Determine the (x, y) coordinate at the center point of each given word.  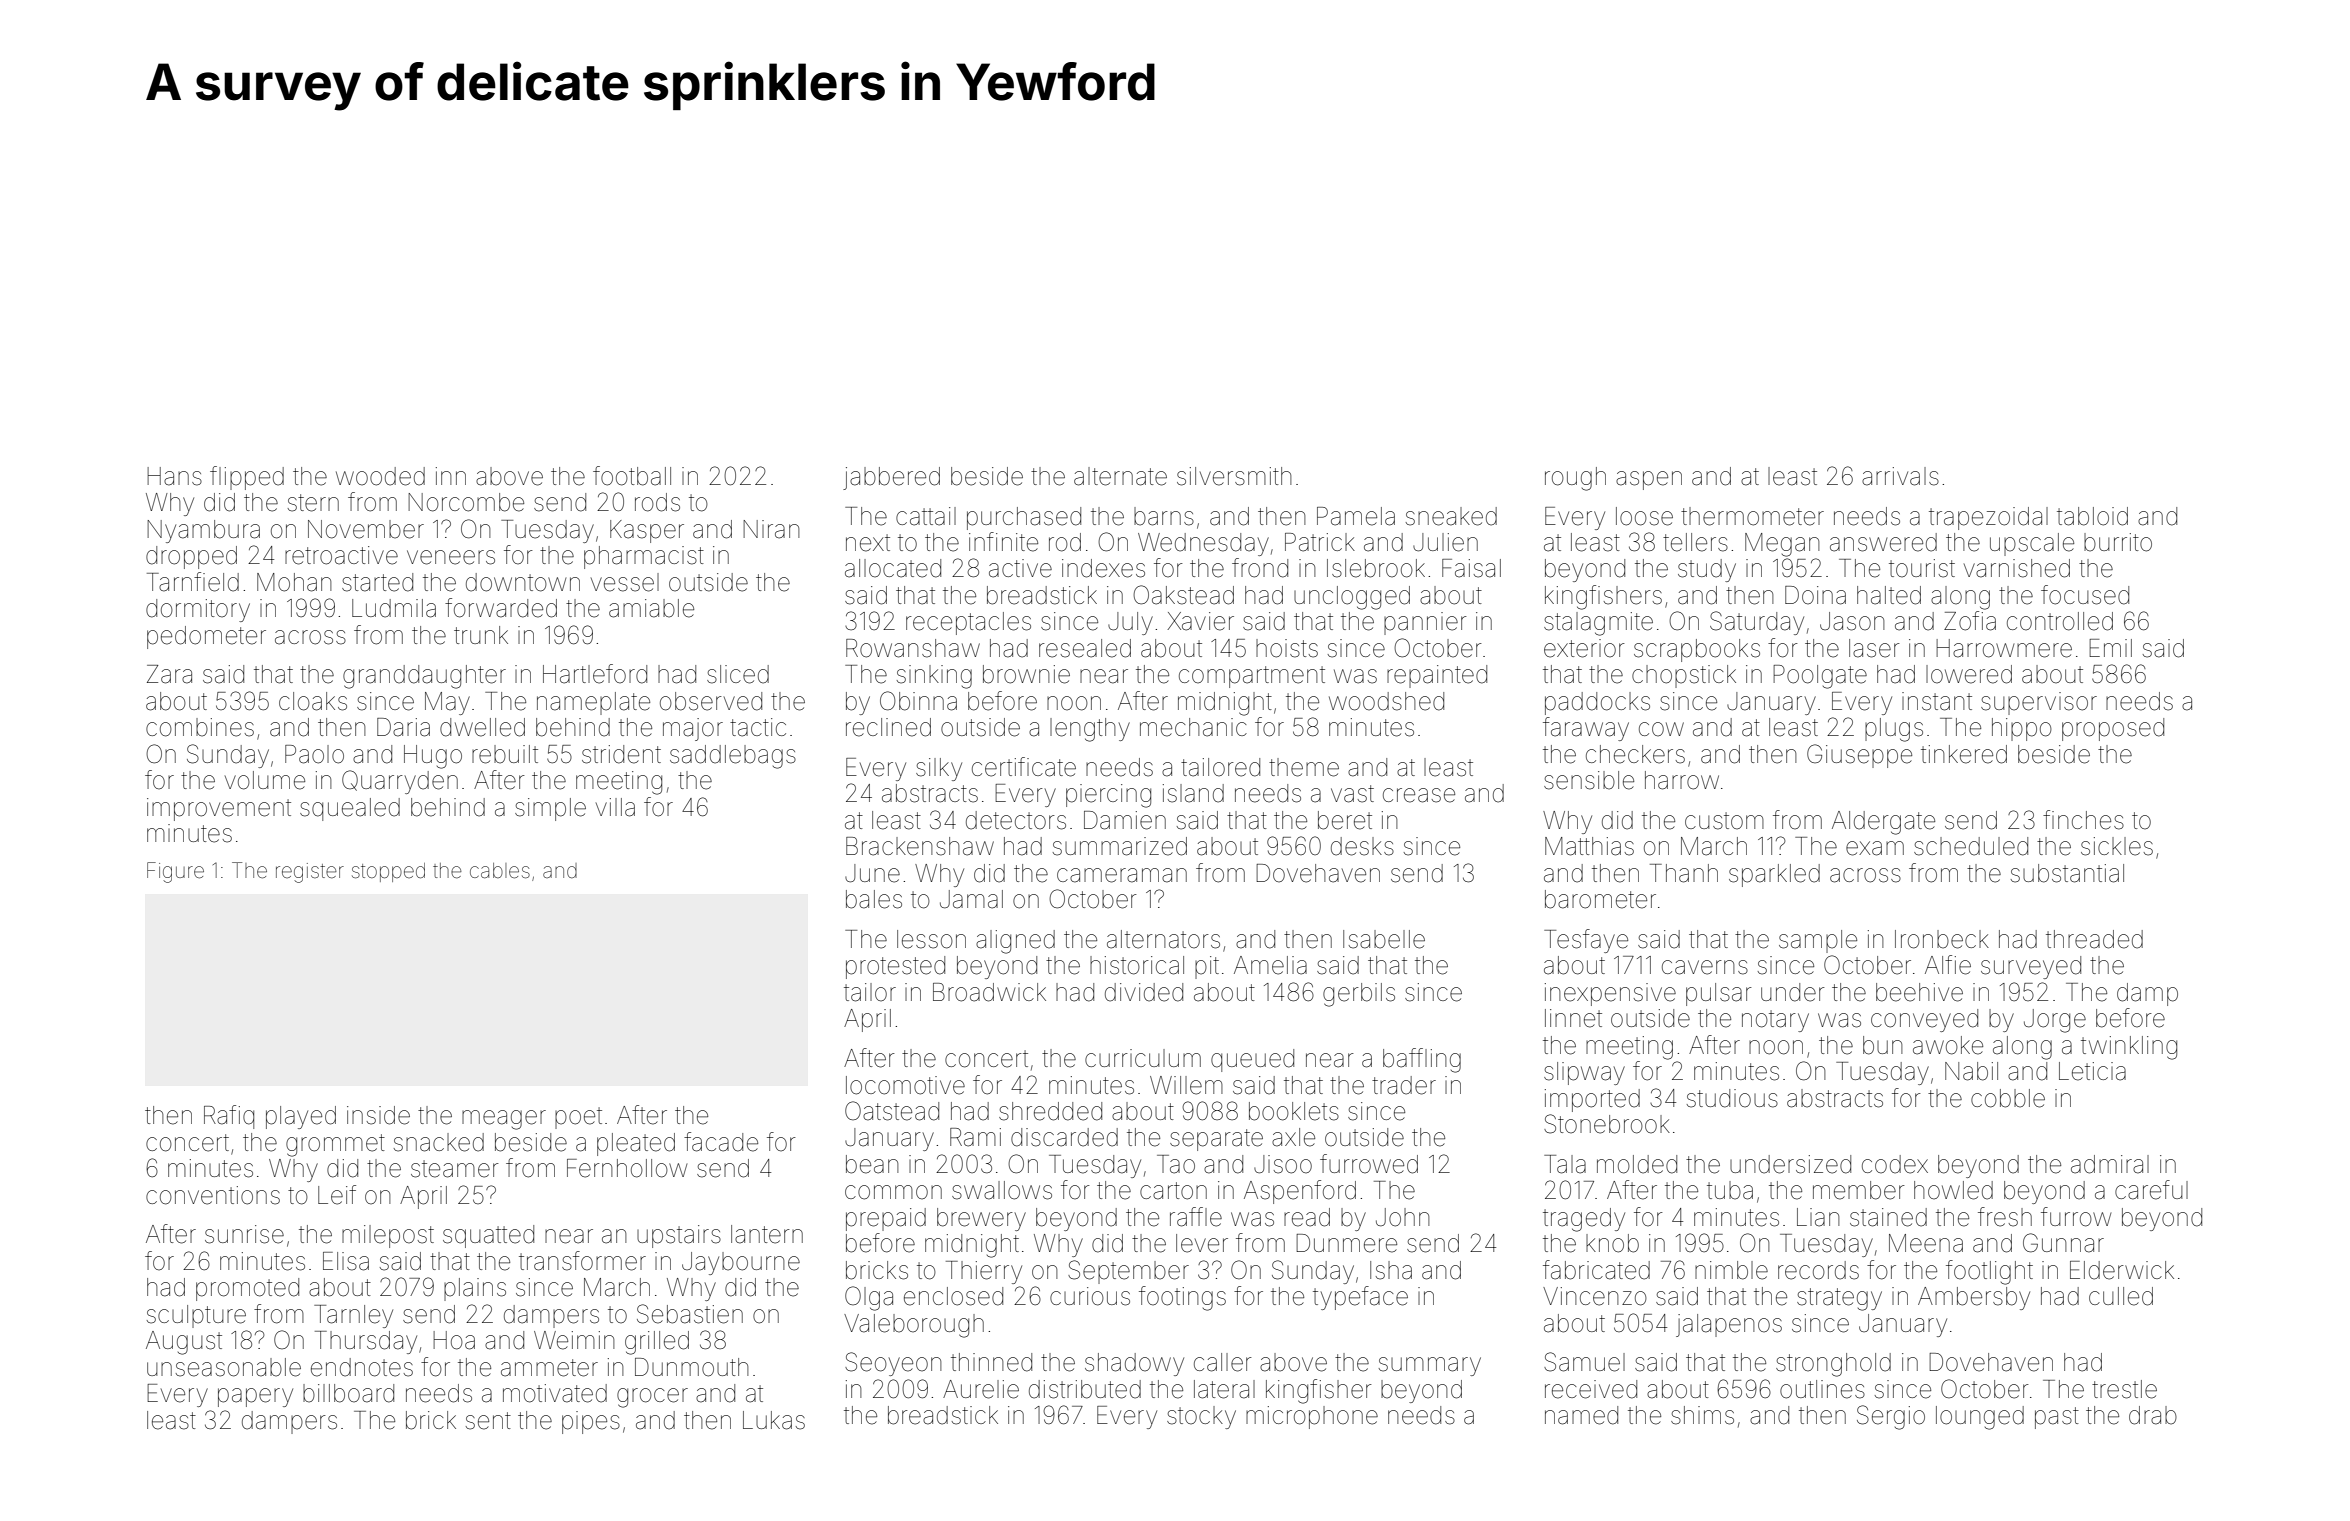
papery (255, 1397)
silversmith (1234, 476)
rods (657, 502)
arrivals (1900, 476)
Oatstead (892, 1111)
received (1591, 1389)
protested (895, 967)
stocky (1201, 1417)
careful (2151, 1190)
